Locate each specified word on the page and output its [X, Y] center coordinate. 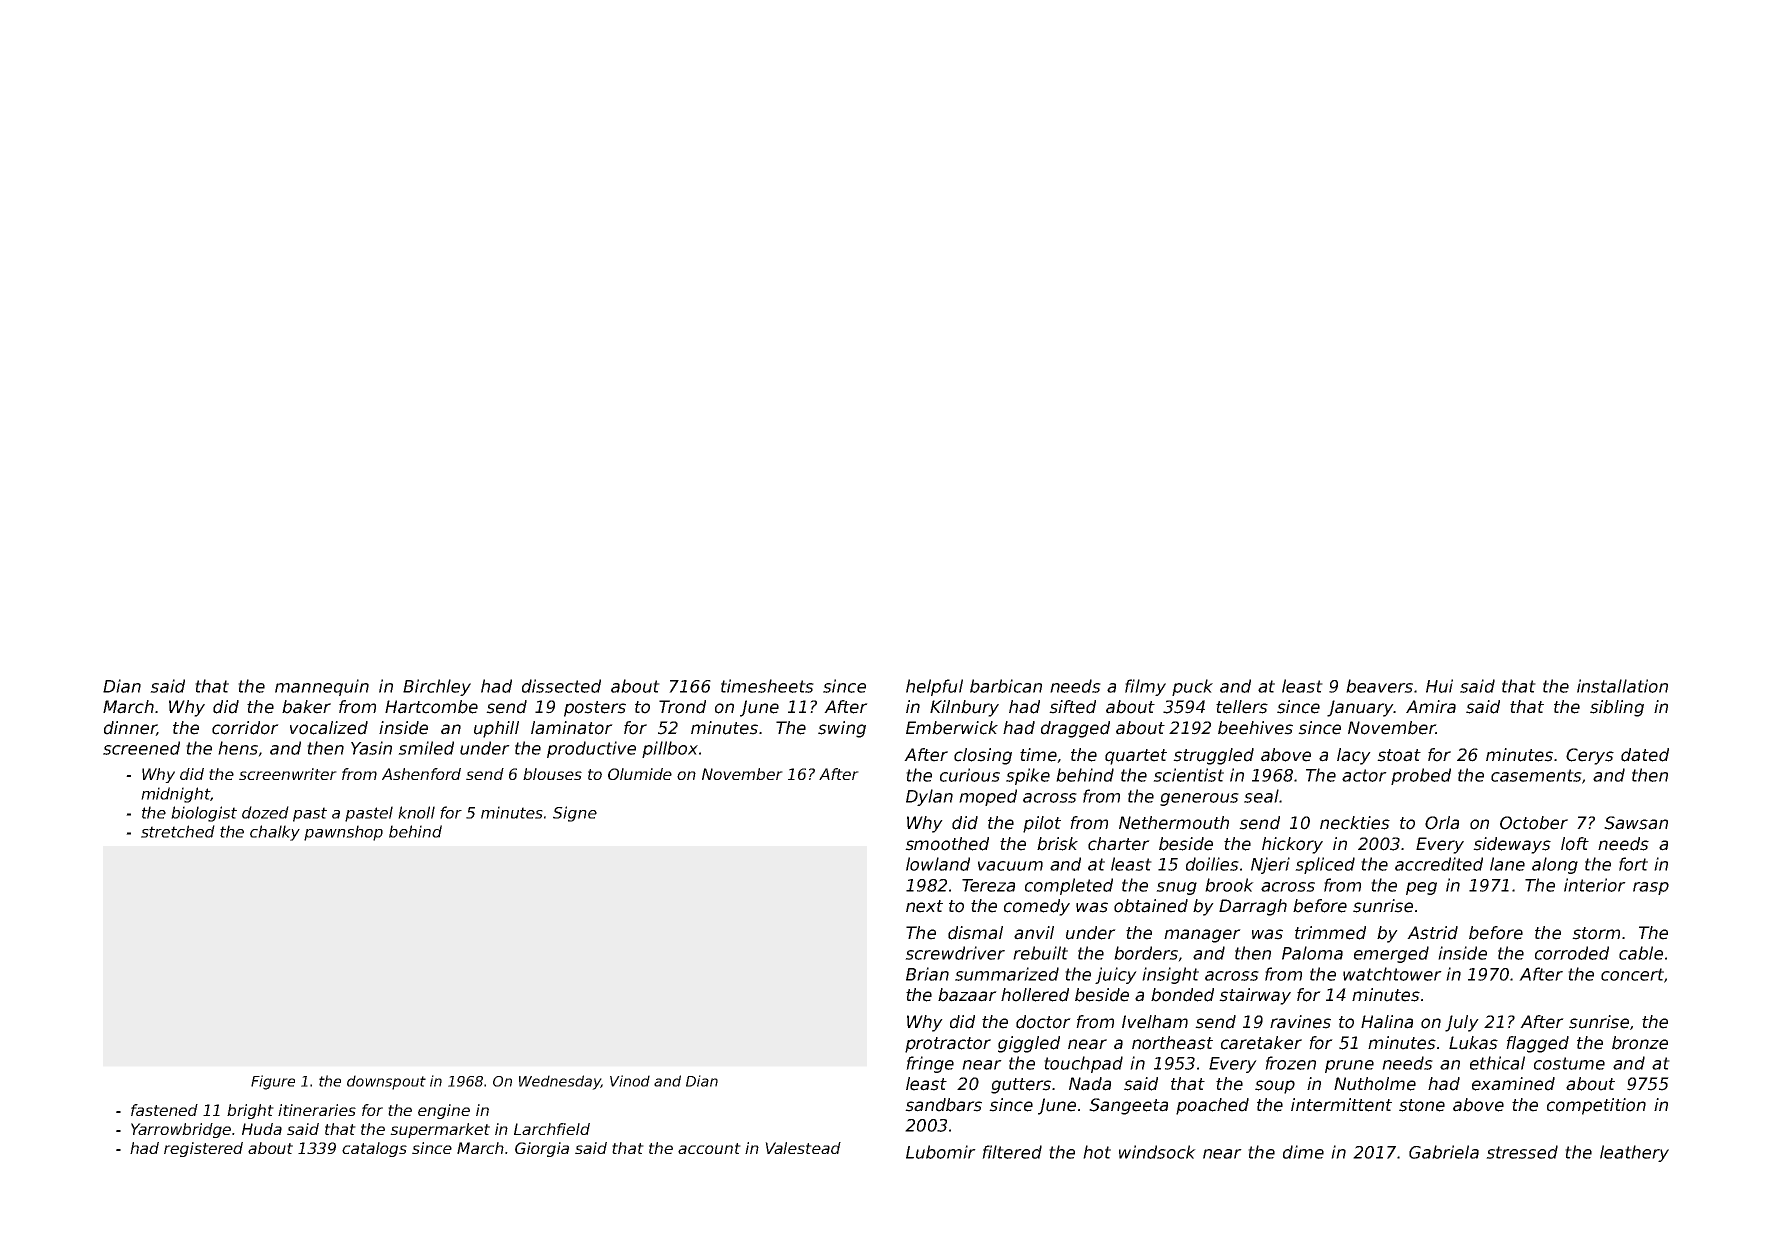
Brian [927, 974]
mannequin [322, 687]
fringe [930, 1064]
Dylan [929, 797]
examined [1513, 1084]
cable [1641, 953]
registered [203, 1149]
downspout [386, 1082]
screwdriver [955, 953]
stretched [178, 831]
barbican [1006, 686]
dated [1645, 755]
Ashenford [421, 774]
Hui [1439, 686]
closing [983, 756]
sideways [1512, 845]
